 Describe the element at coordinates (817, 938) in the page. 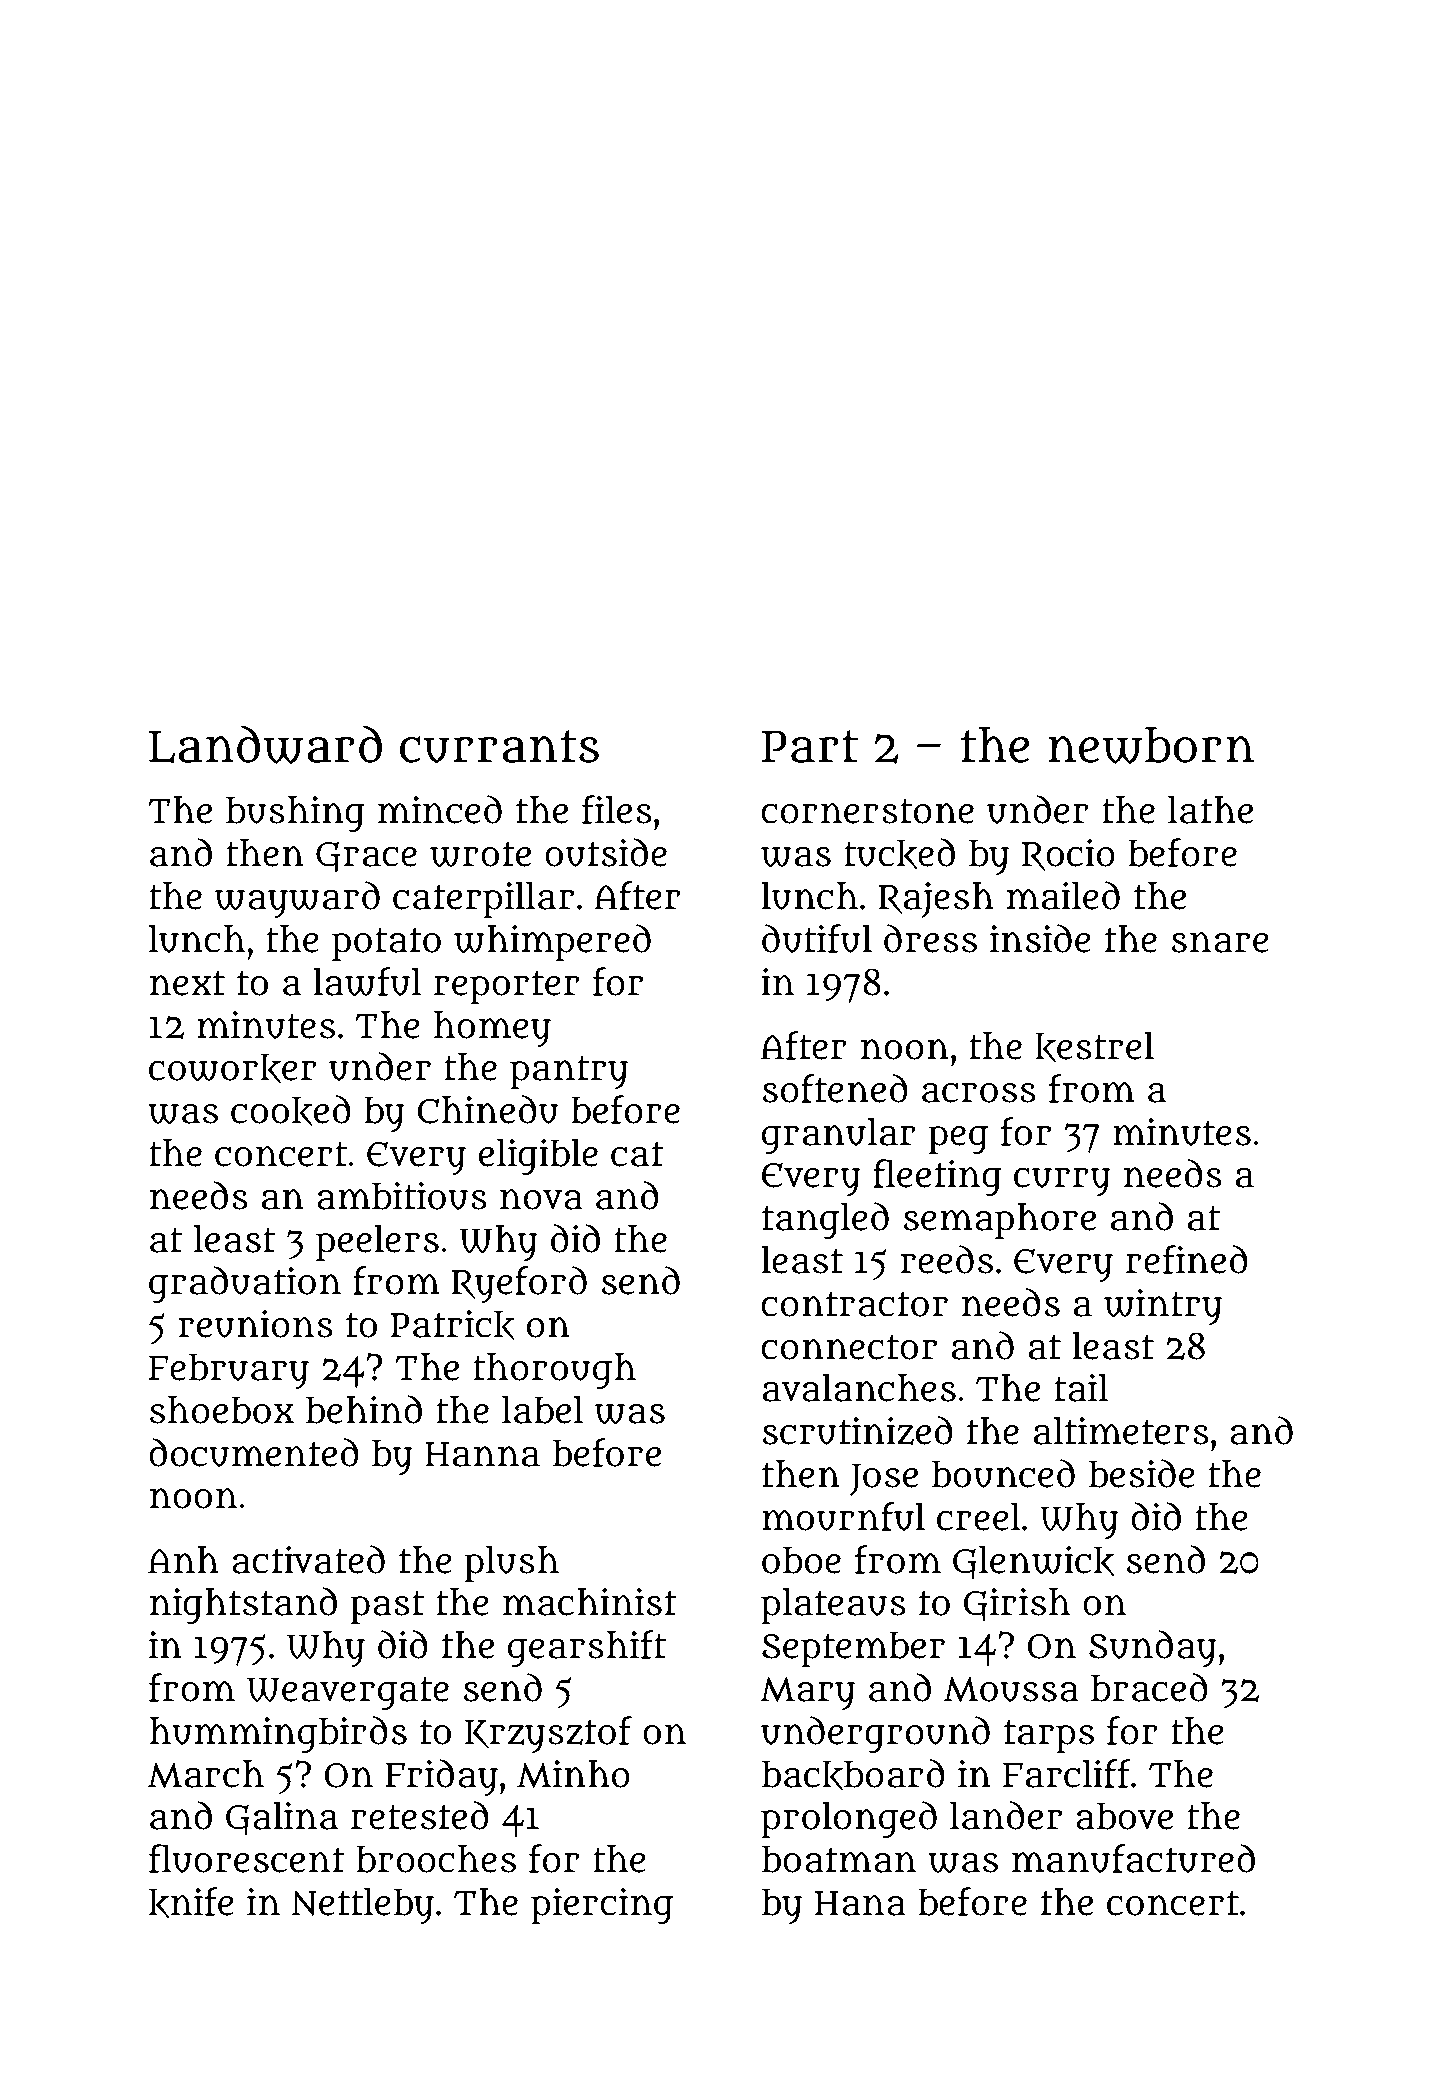

I see `dutiful` at that location.
